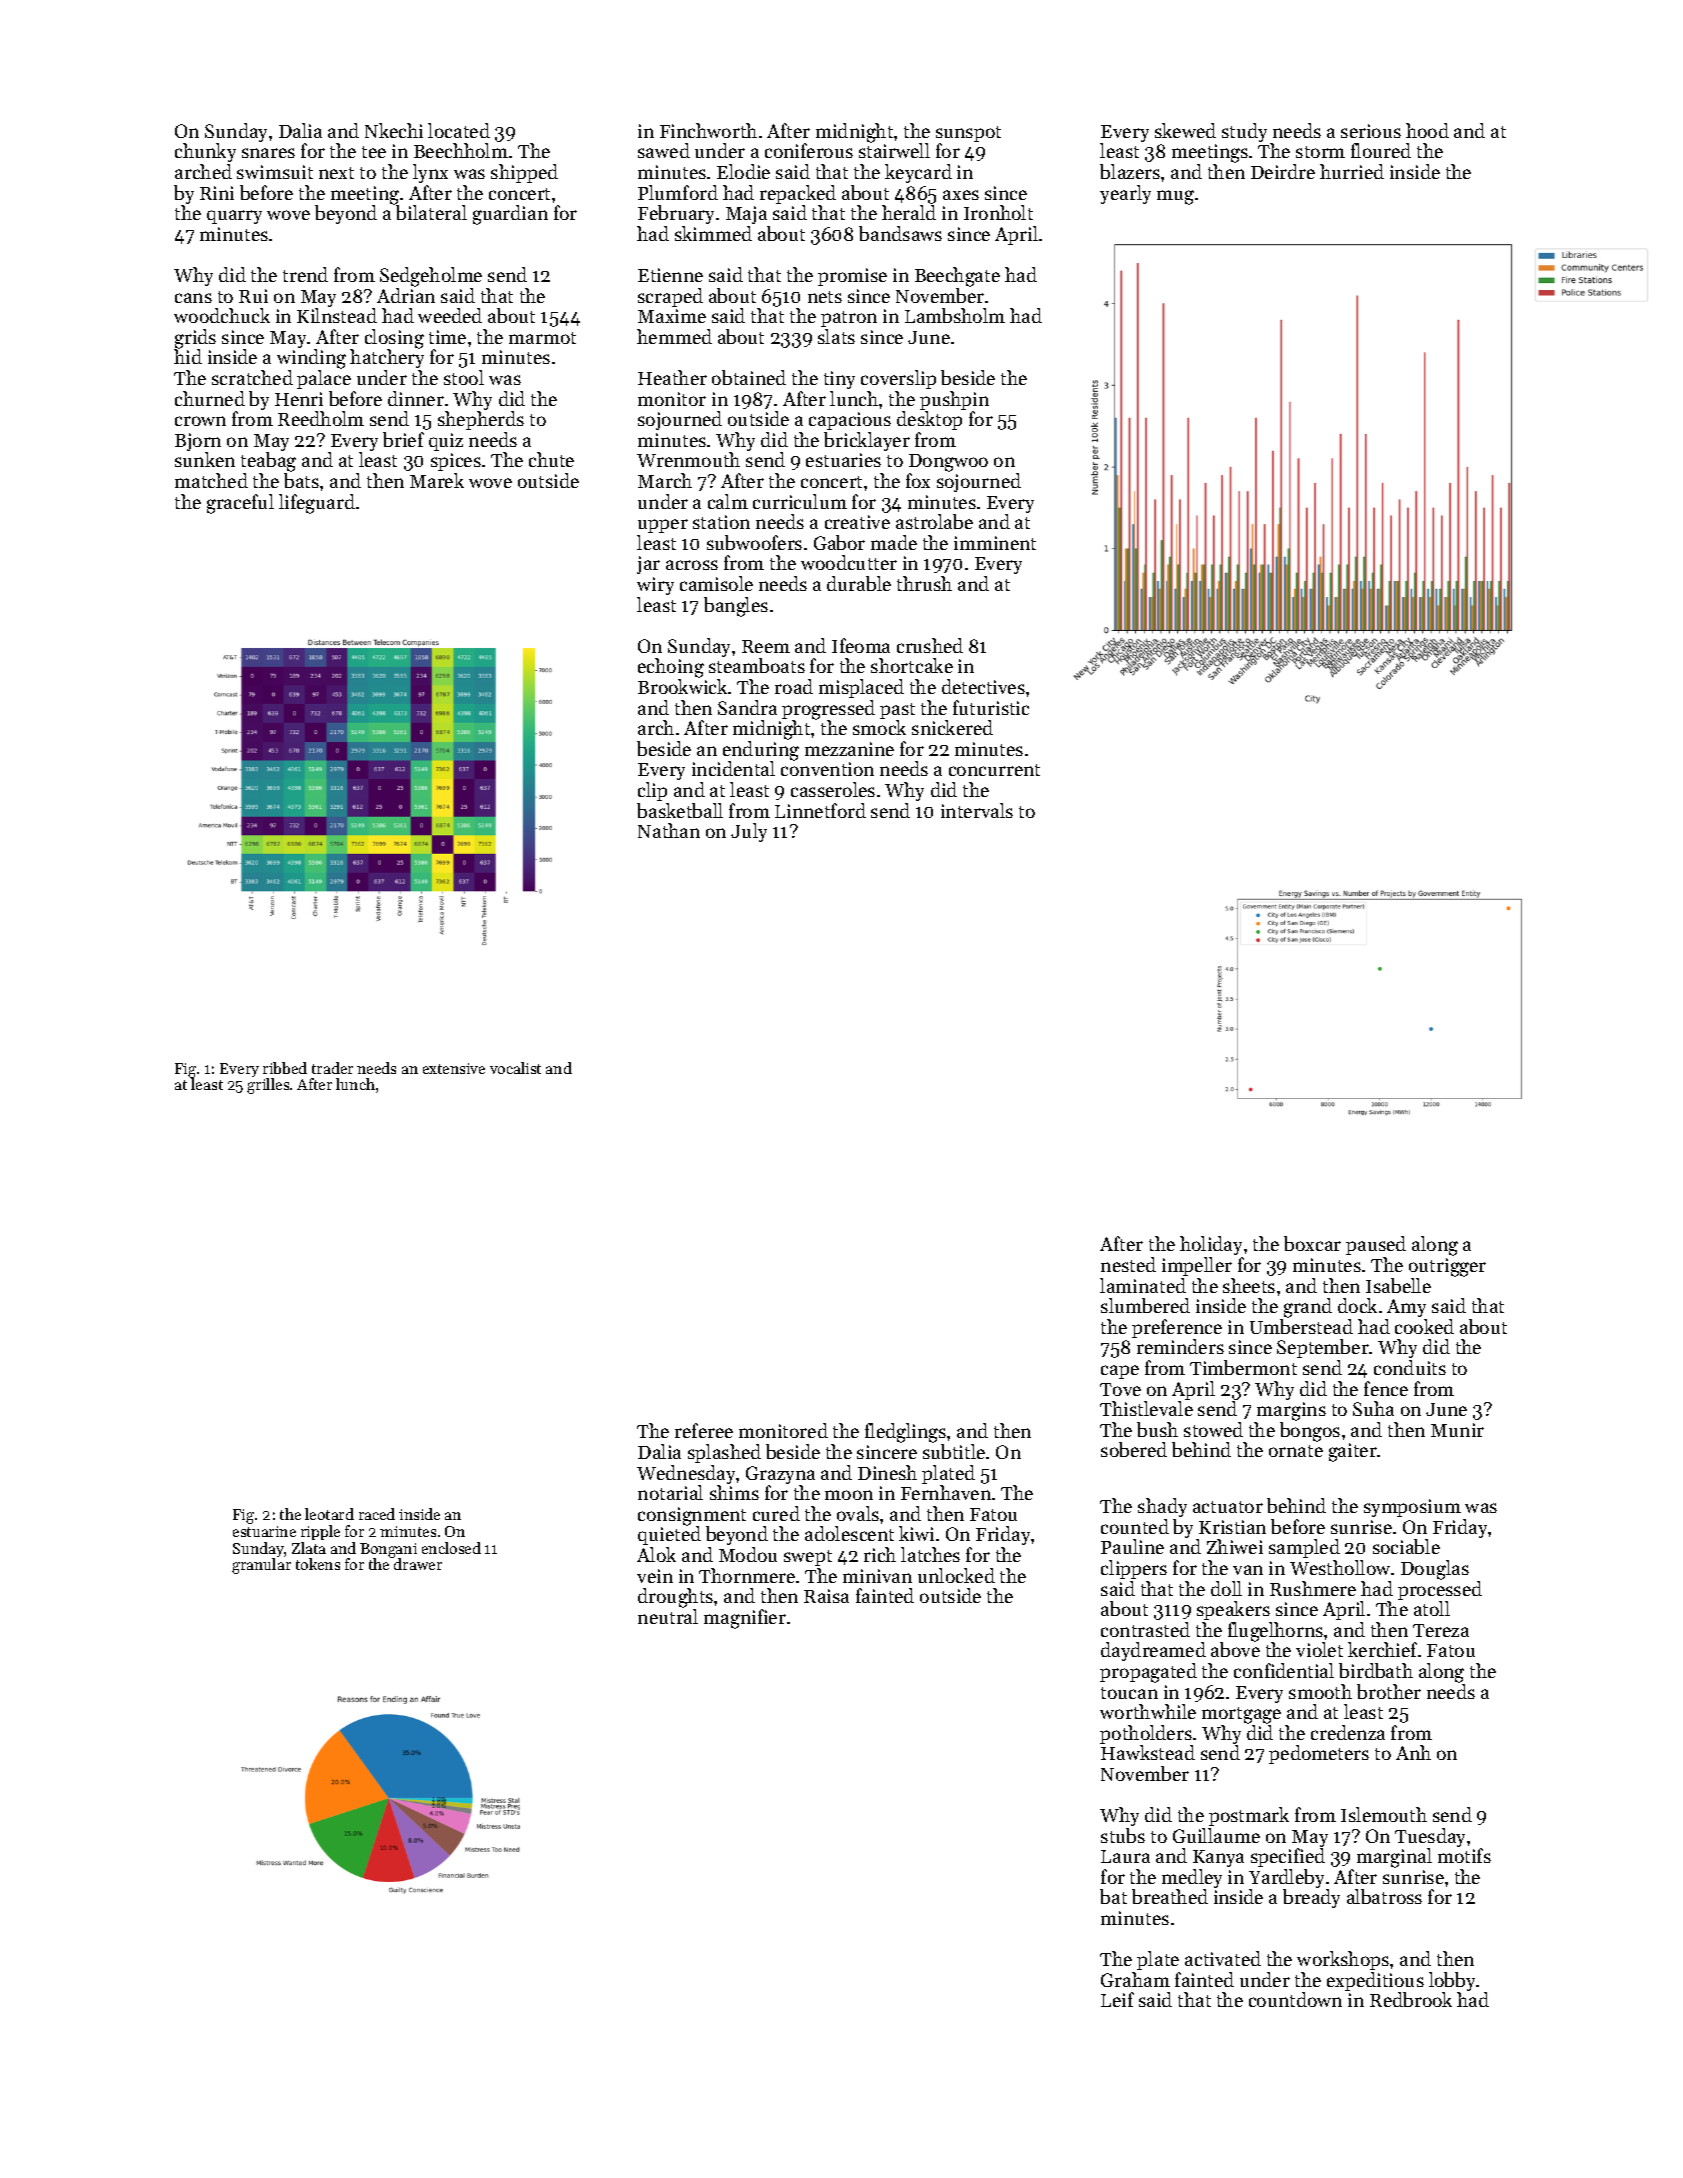 The height and width of the screenshot is (2178, 1683). What do you see at coordinates (957, 277) in the screenshot?
I see `Beechgate` at bounding box center [957, 277].
